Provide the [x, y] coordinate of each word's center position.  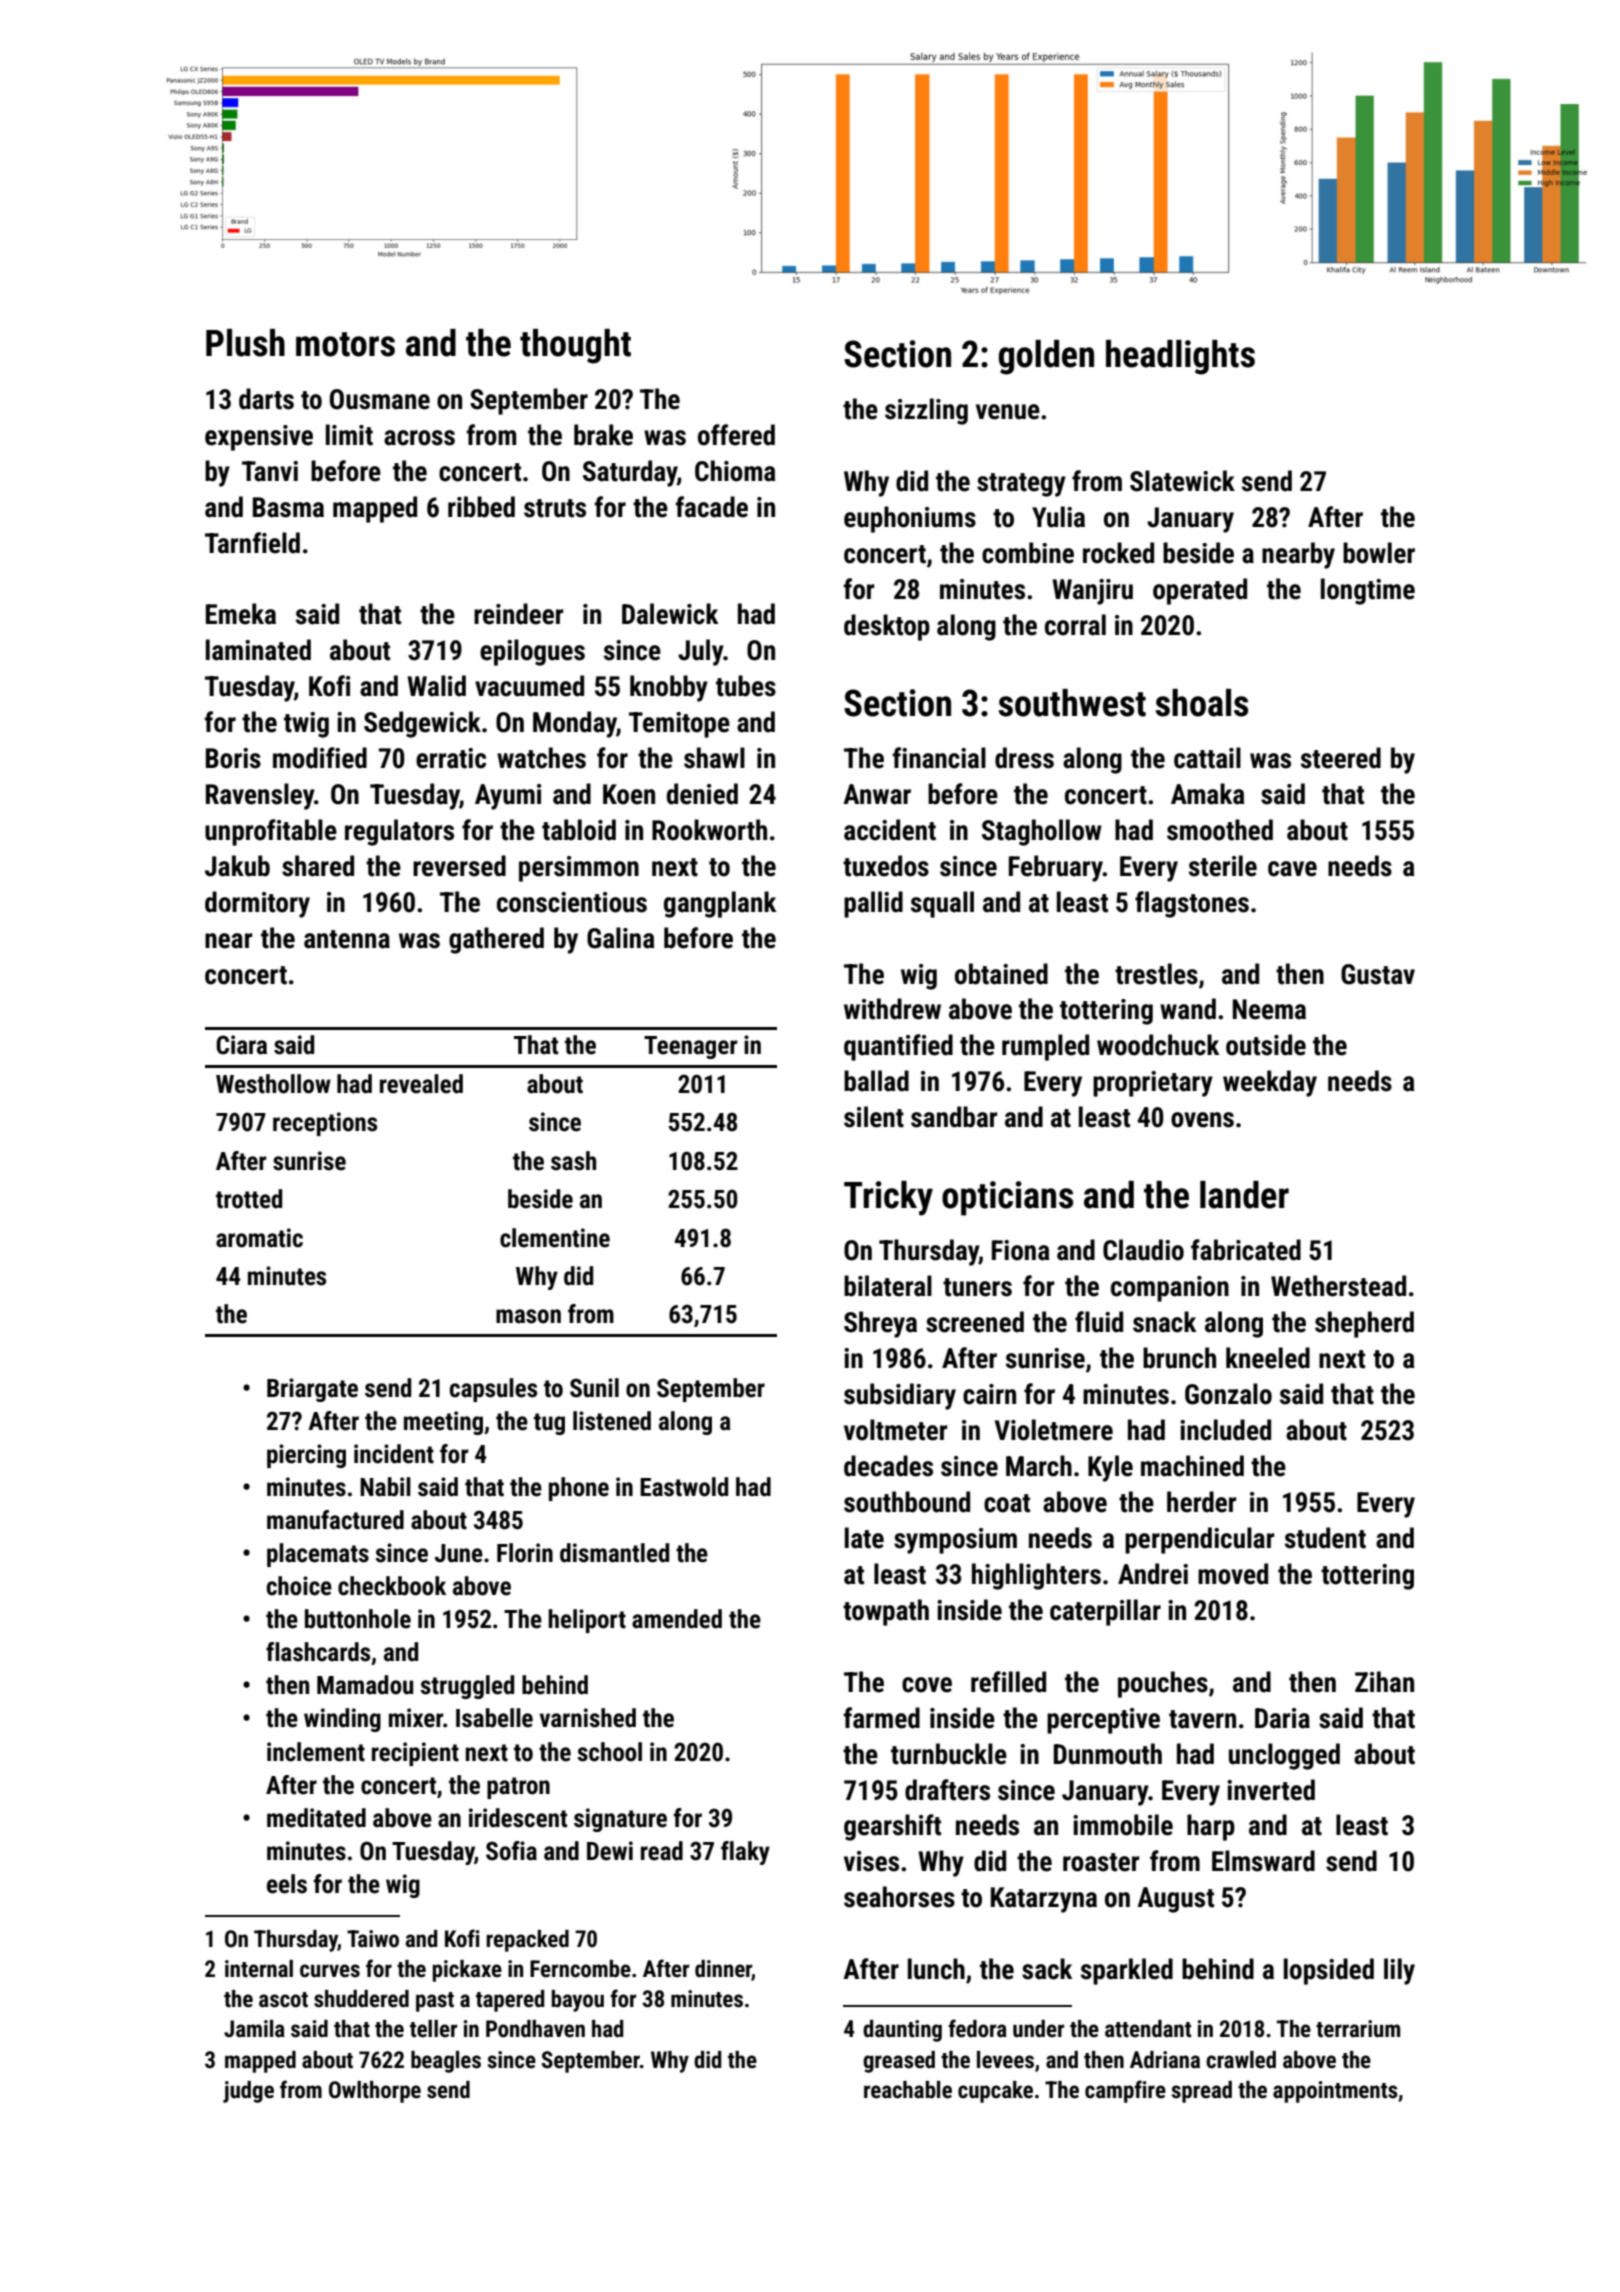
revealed [421, 1084]
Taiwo [373, 1939]
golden [1046, 357]
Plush [245, 343]
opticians [1007, 1198]
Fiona [1021, 1250]
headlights [1180, 357]
